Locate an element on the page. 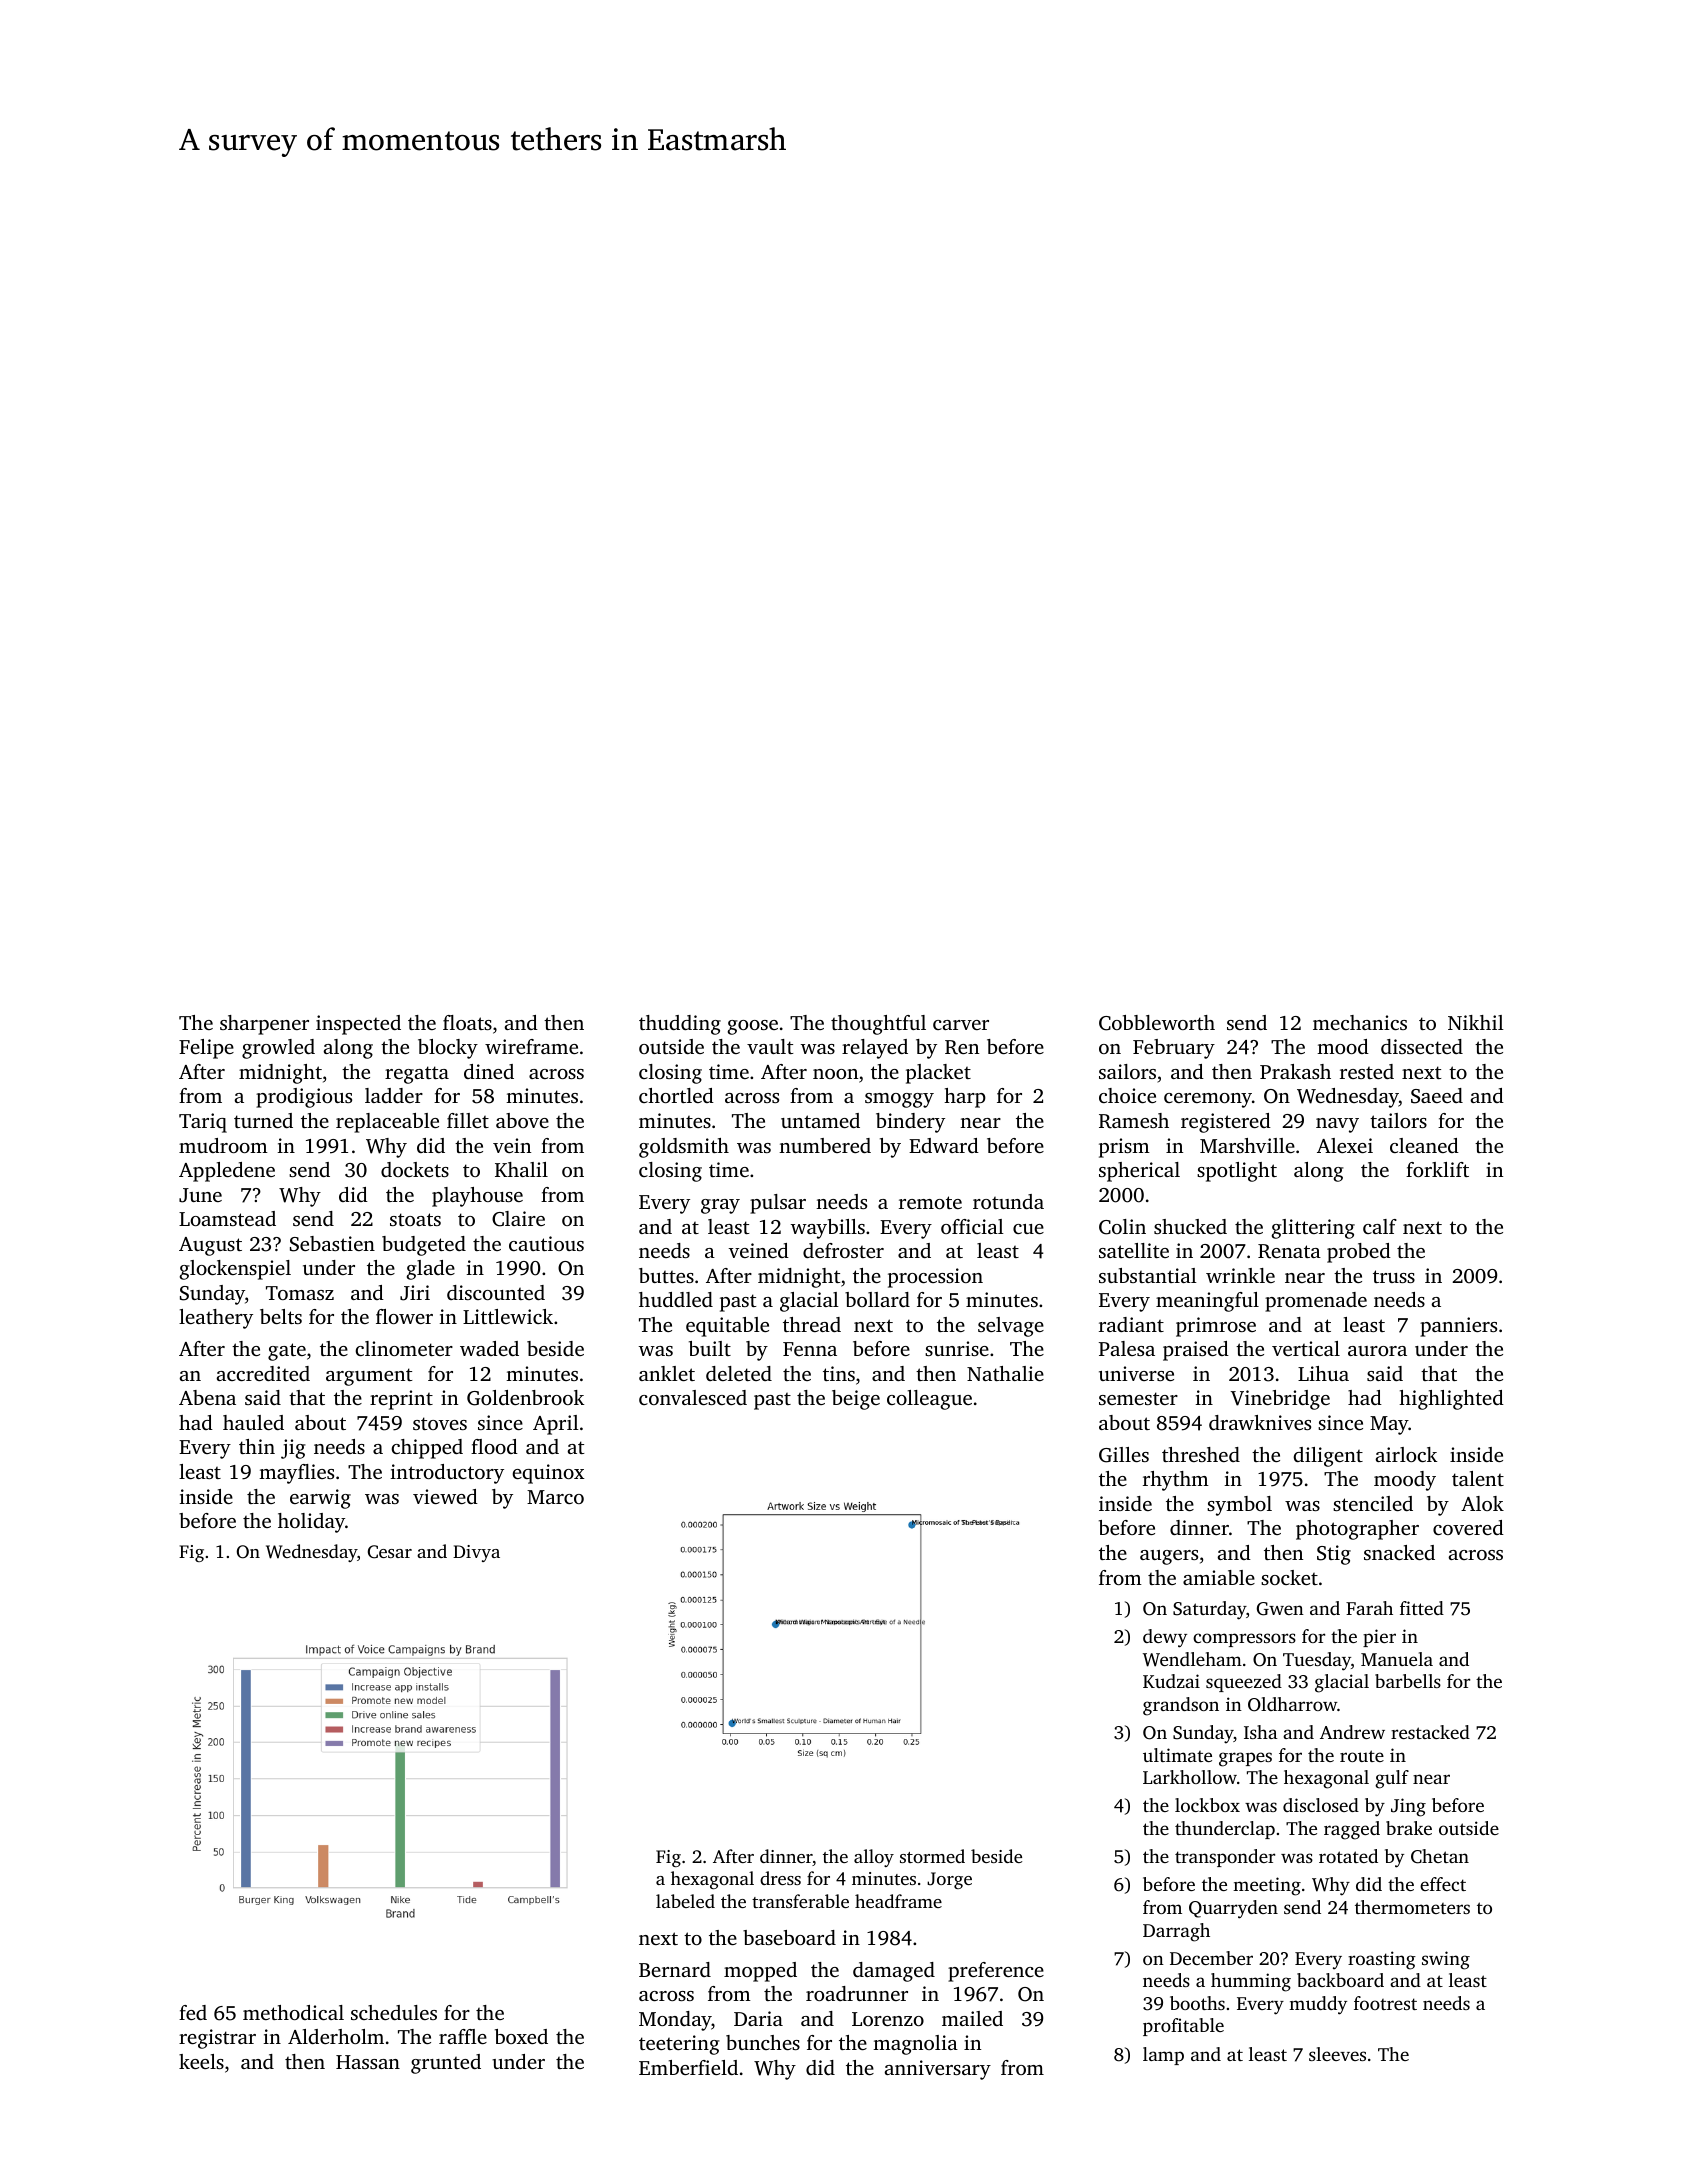  amiable is located at coordinates (1219, 1577).
